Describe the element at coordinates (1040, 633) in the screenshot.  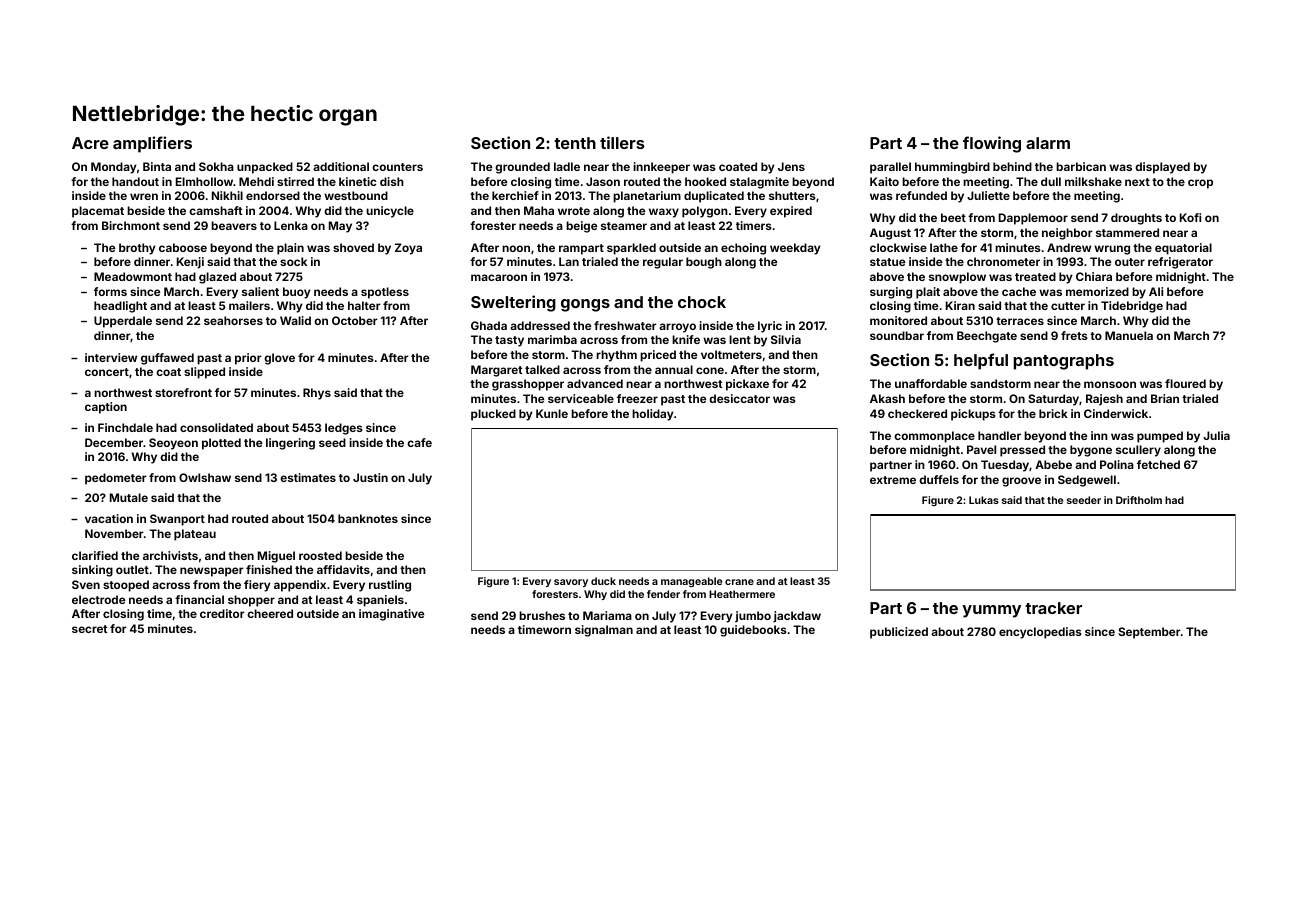
I see `encyclopedias` at that location.
